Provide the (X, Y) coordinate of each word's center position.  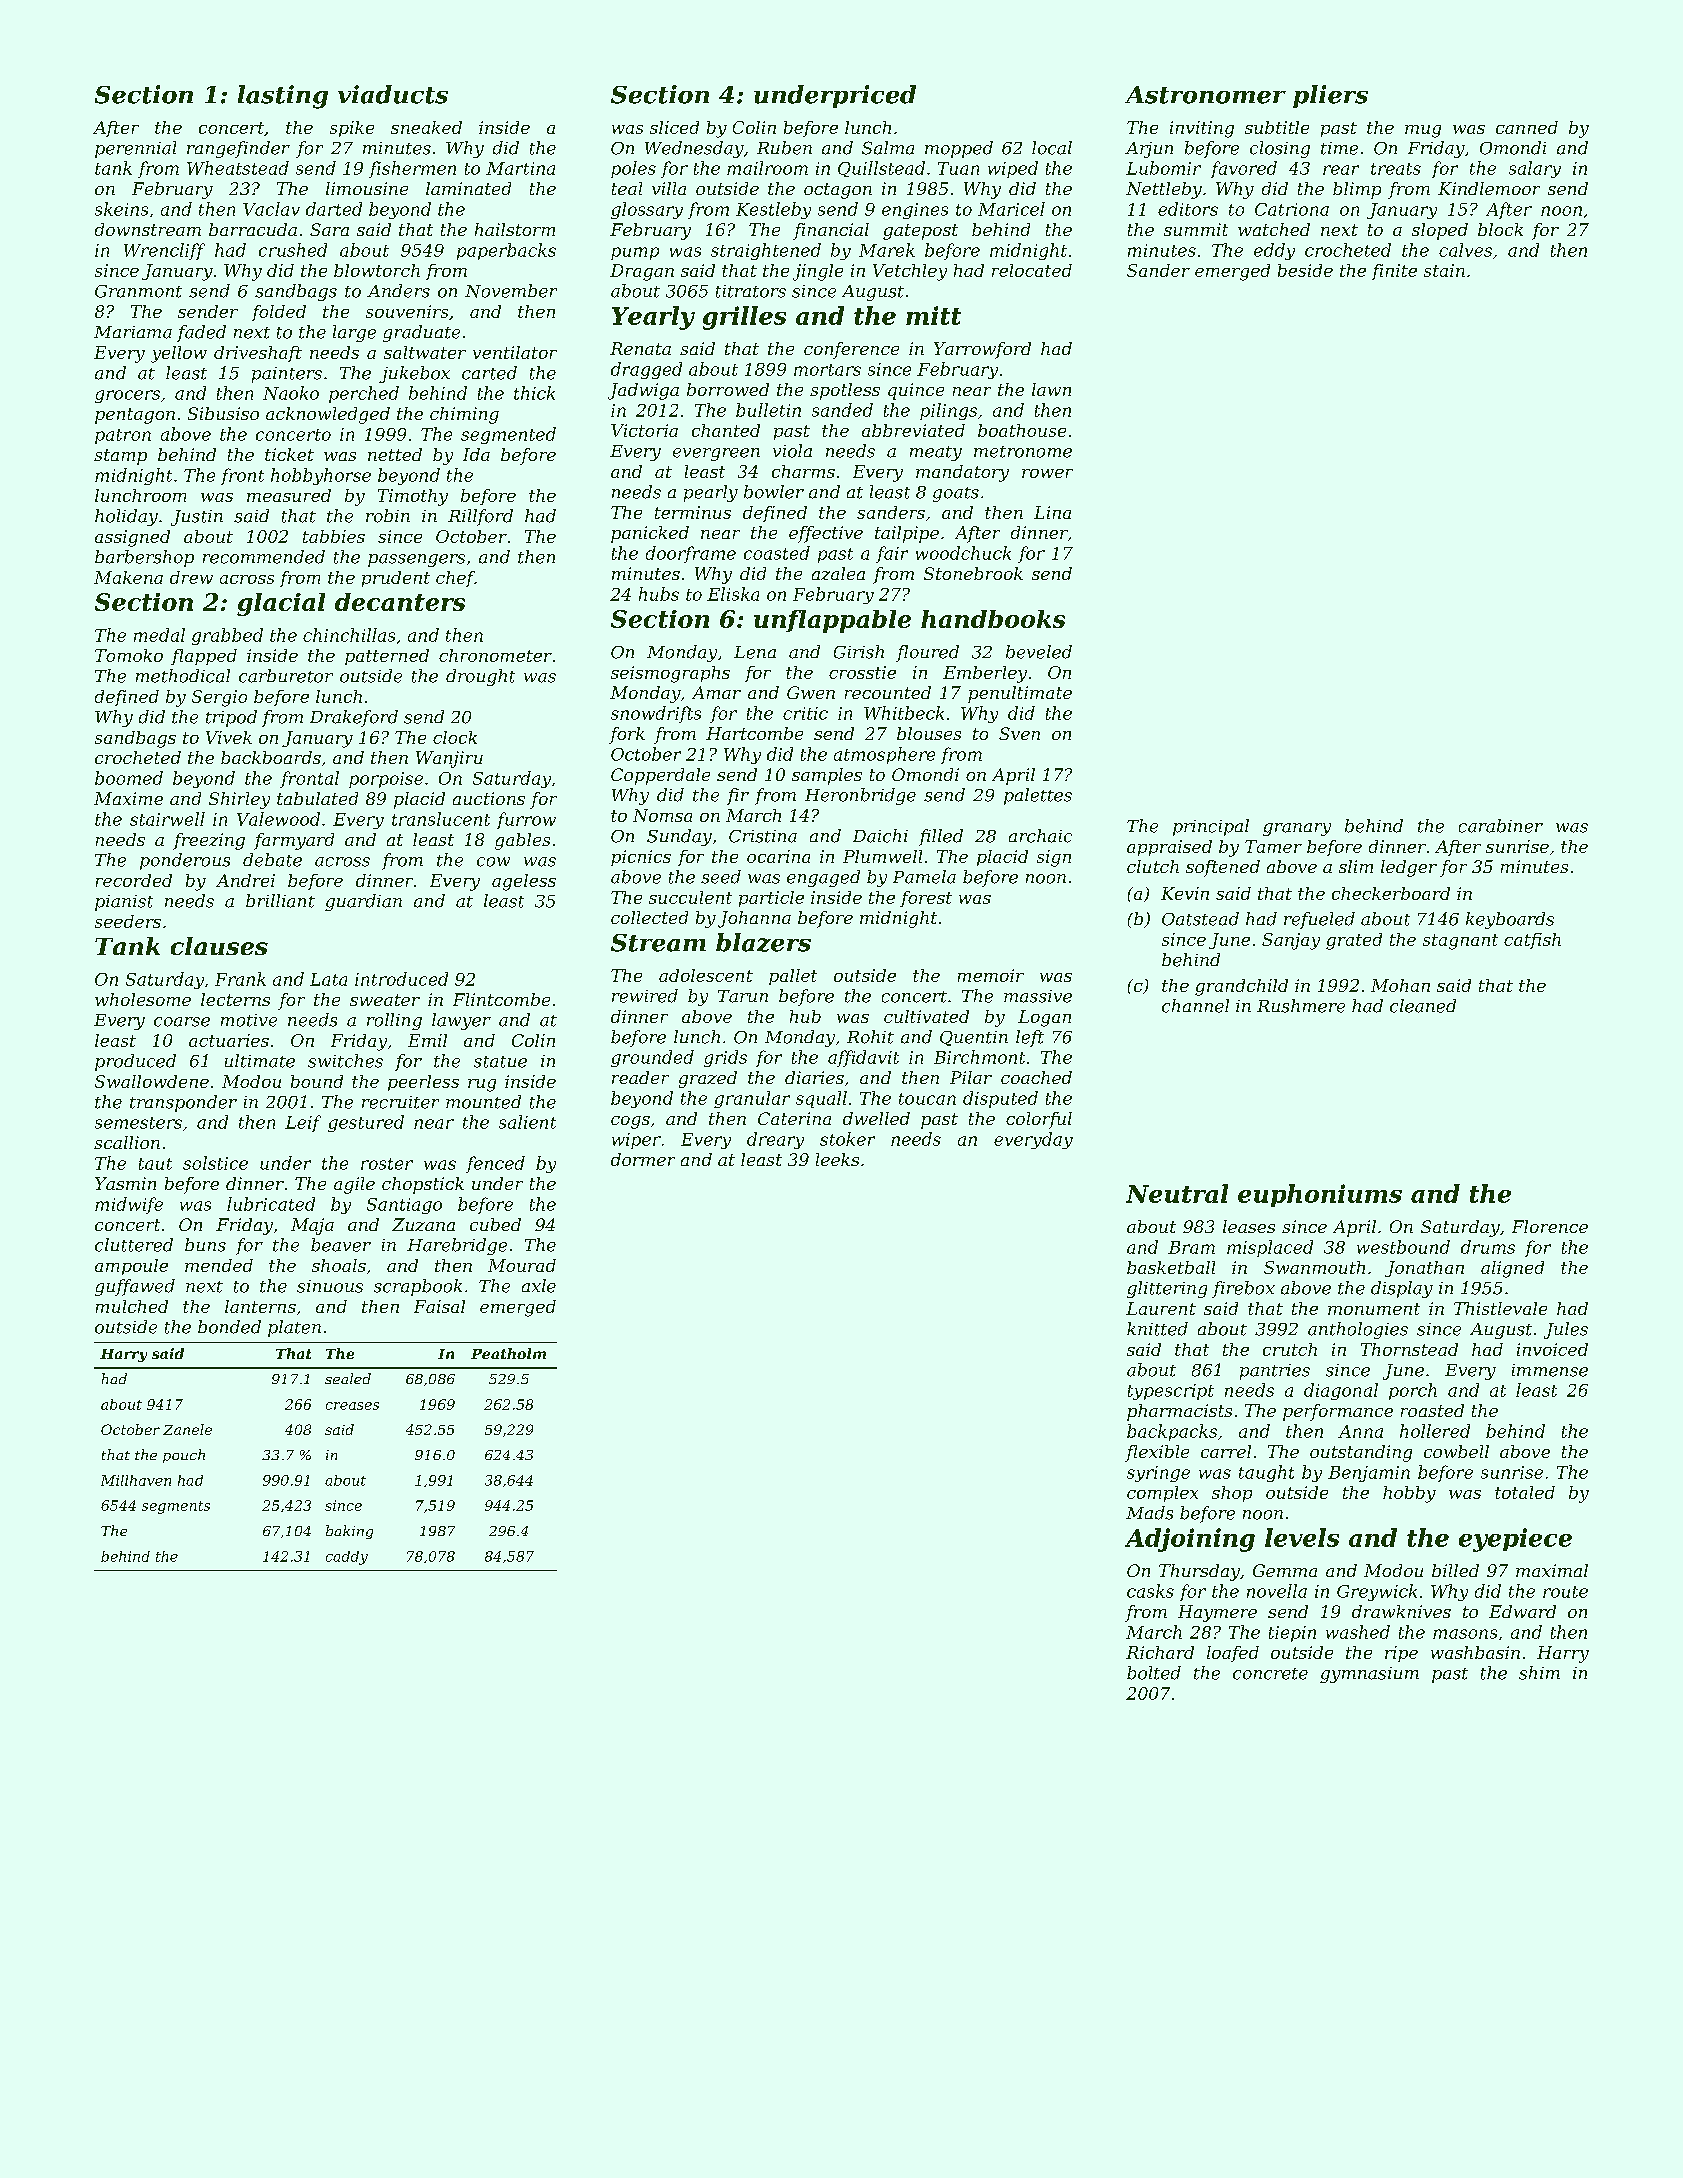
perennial (135, 149)
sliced (674, 127)
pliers (1330, 96)
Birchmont (979, 1057)
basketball (1171, 1267)
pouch (184, 1456)
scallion (127, 1142)
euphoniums (1320, 1195)
